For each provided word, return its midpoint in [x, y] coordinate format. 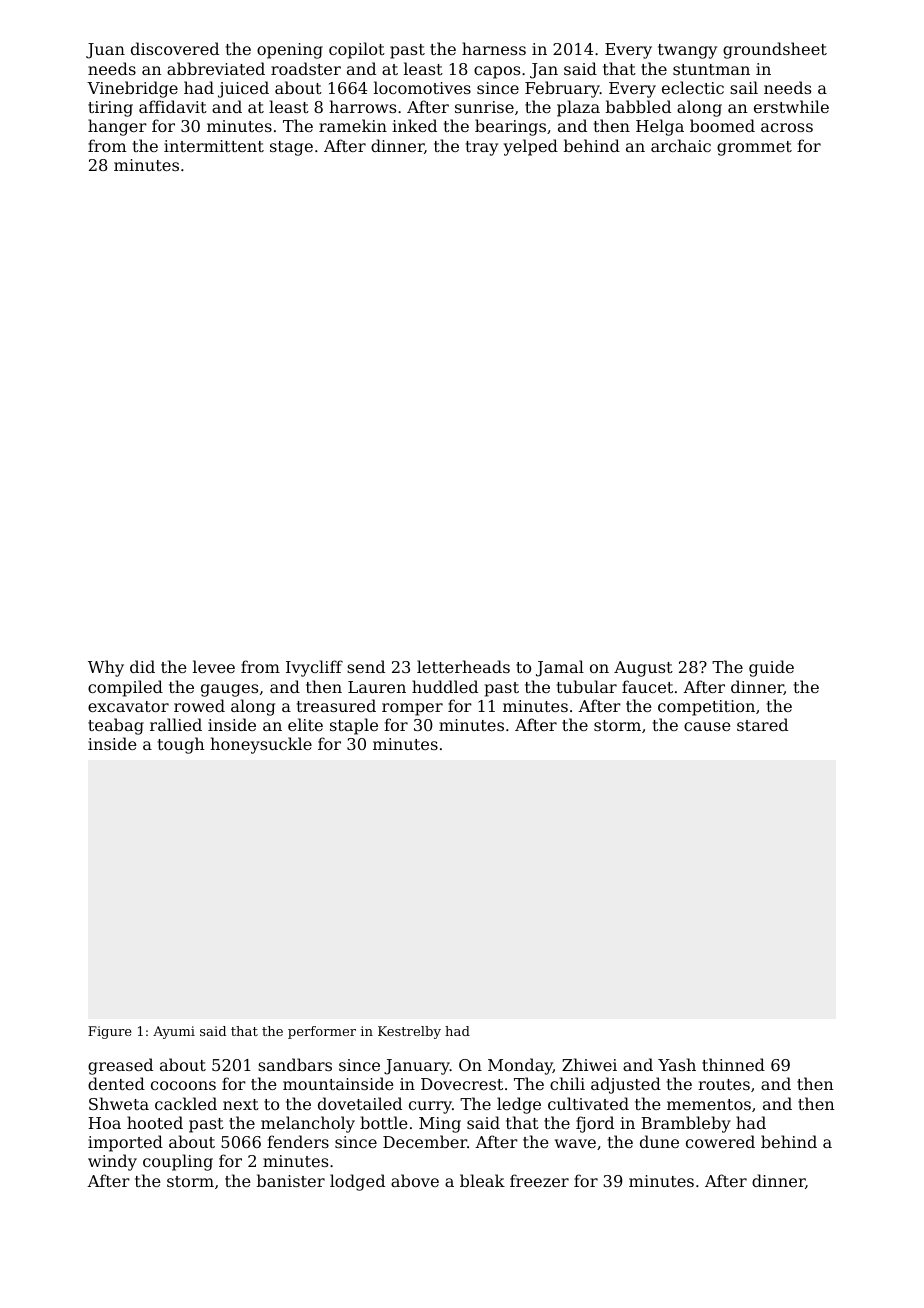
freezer [539, 1180]
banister [291, 1180]
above [415, 1180]
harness [494, 48]
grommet [754, 148]
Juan [105, 51]
